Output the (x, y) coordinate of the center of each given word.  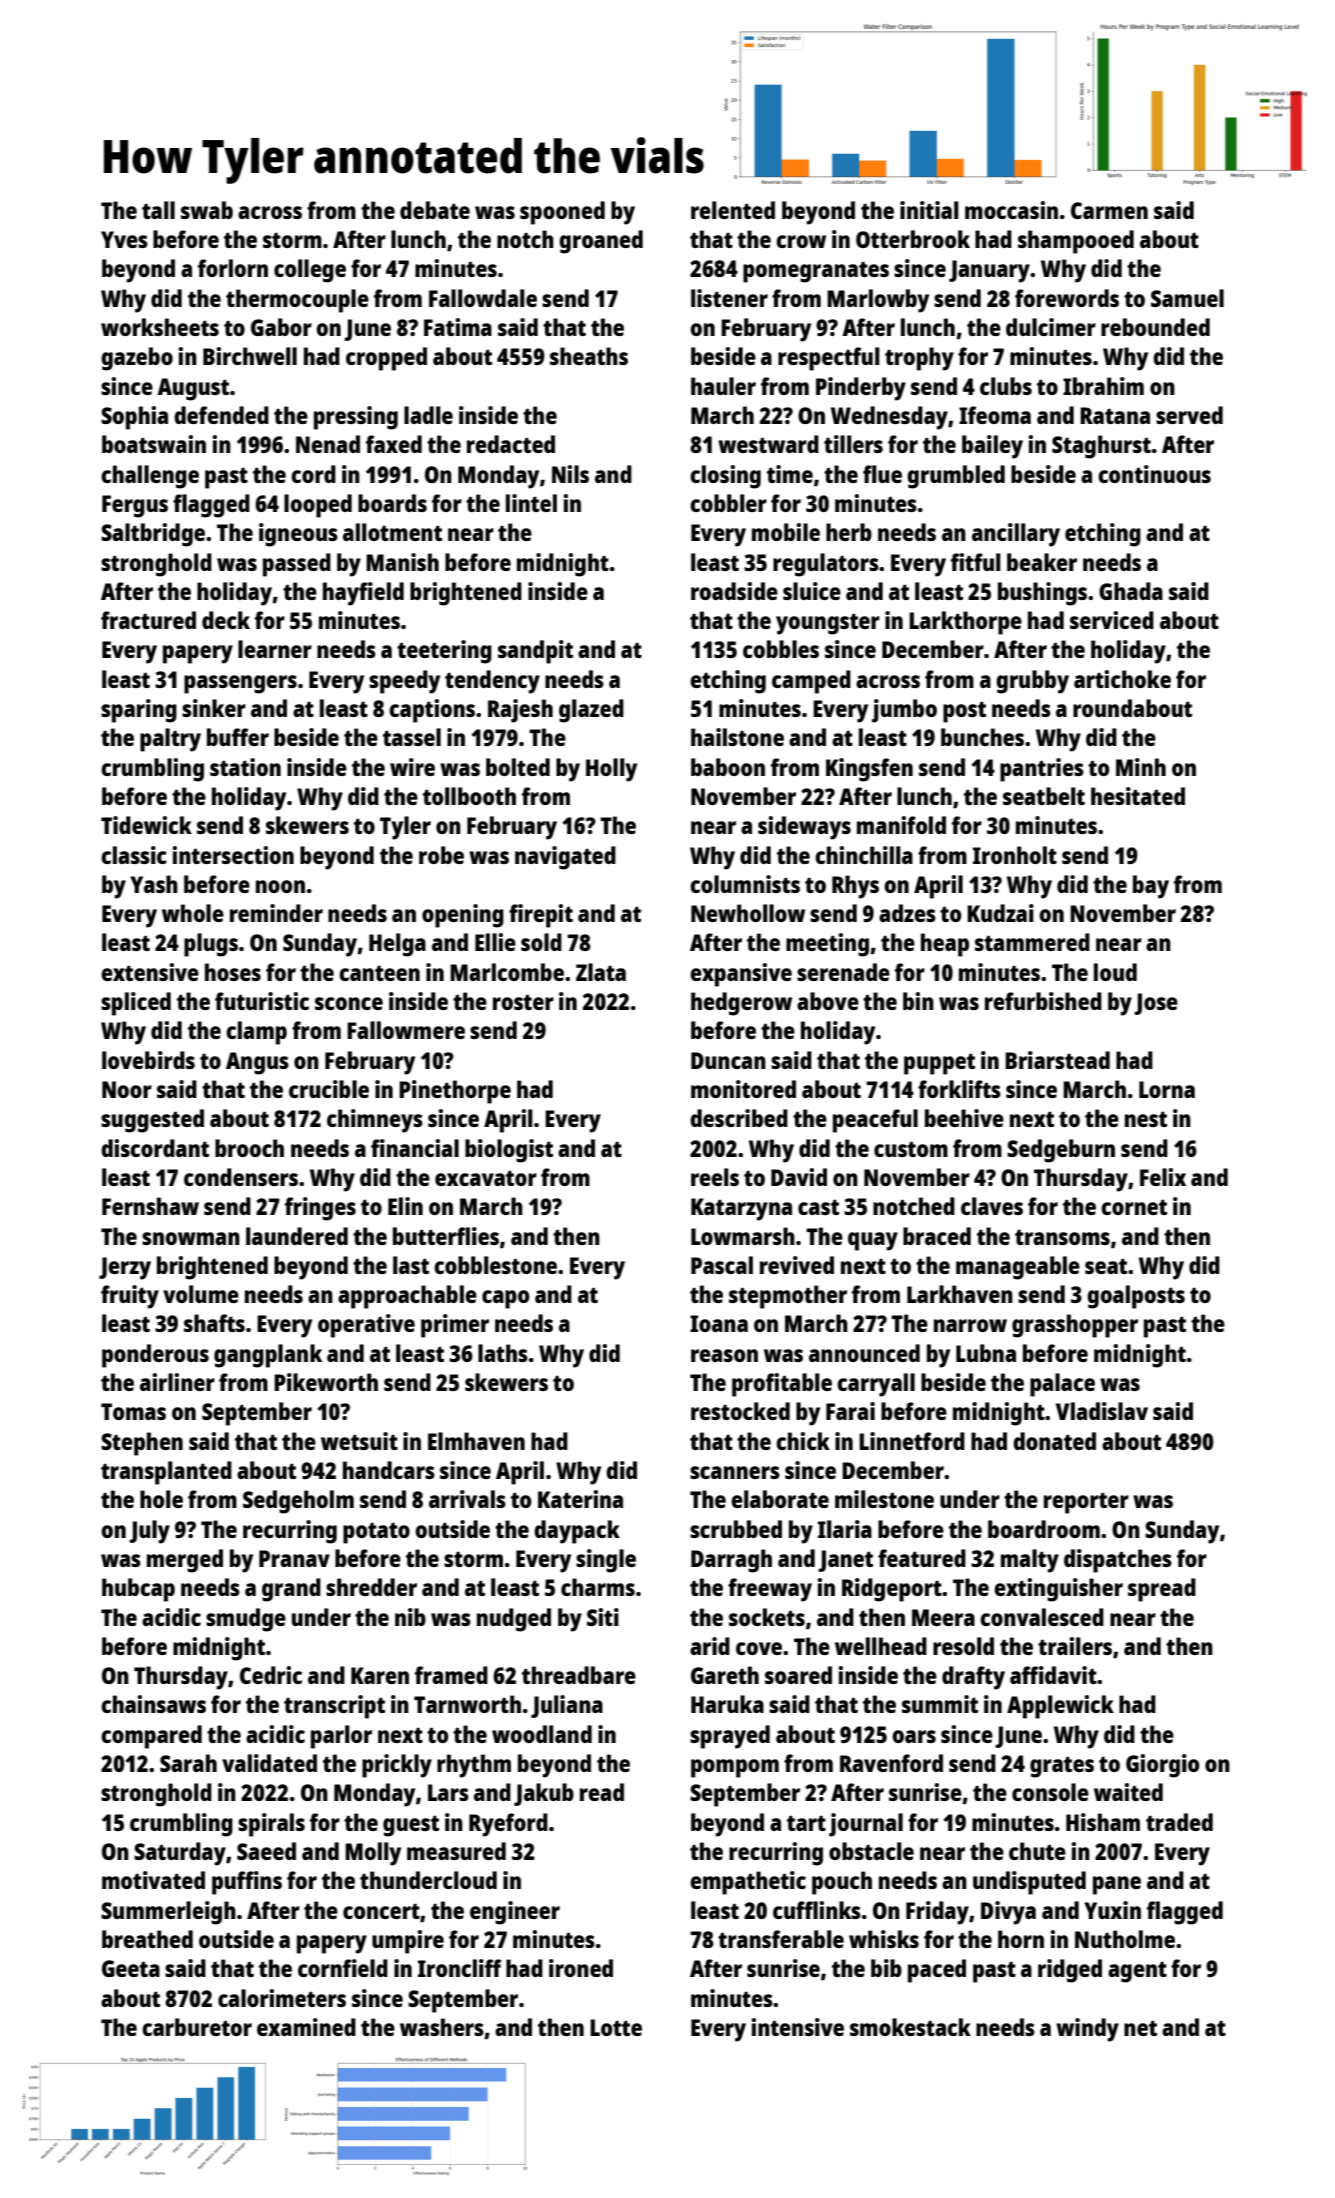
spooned (562, 213)
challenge (150, 477)
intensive (798, 2027)
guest (411, 1826)
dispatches (1118, 1561)
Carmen (1109, 210)
